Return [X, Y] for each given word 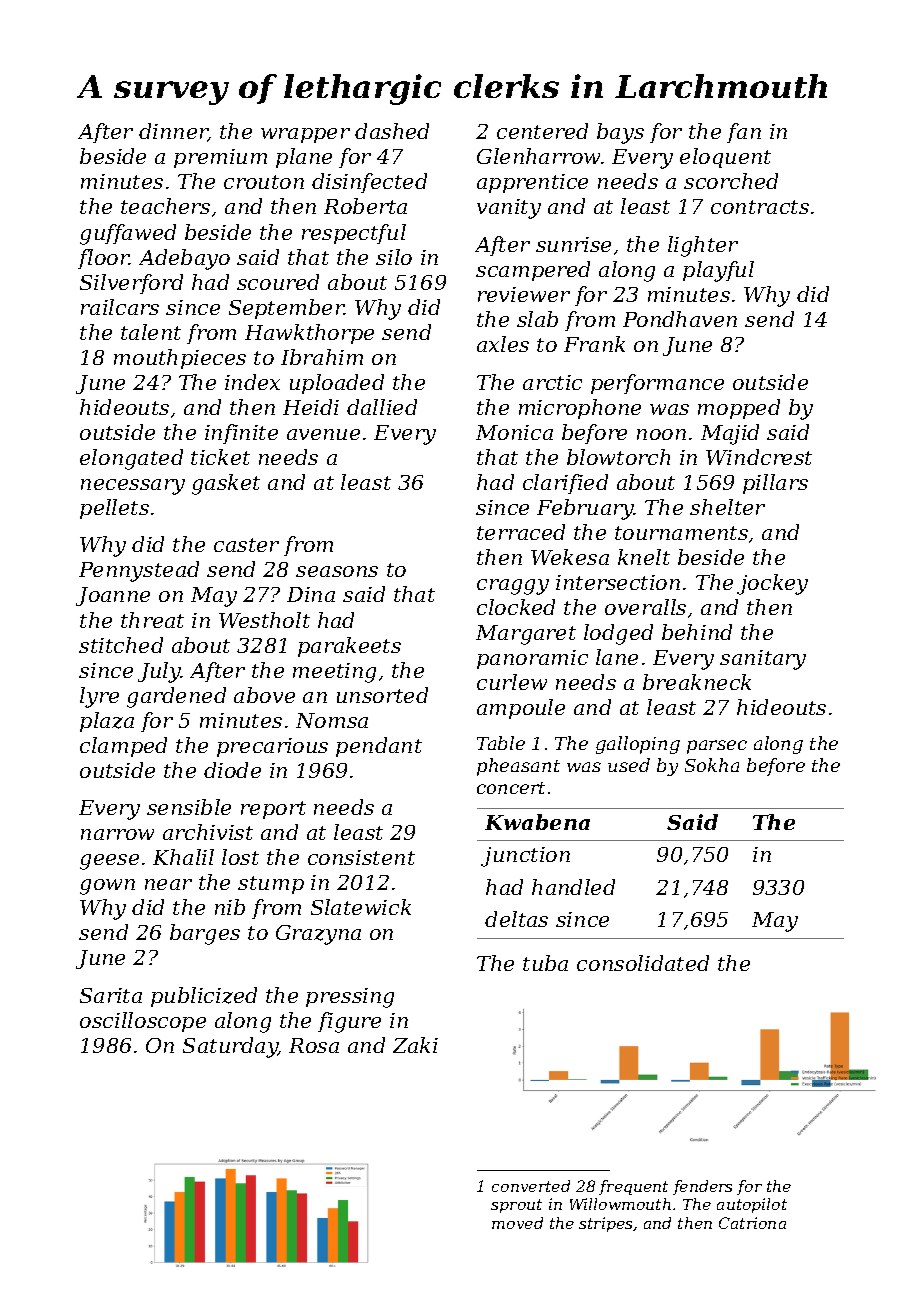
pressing [350, 998]
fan [744, 133]
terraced [521, 532]
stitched [121, 645]
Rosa [314, 1045]
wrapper [305, 135]
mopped [739, 409]
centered [542, 131]
